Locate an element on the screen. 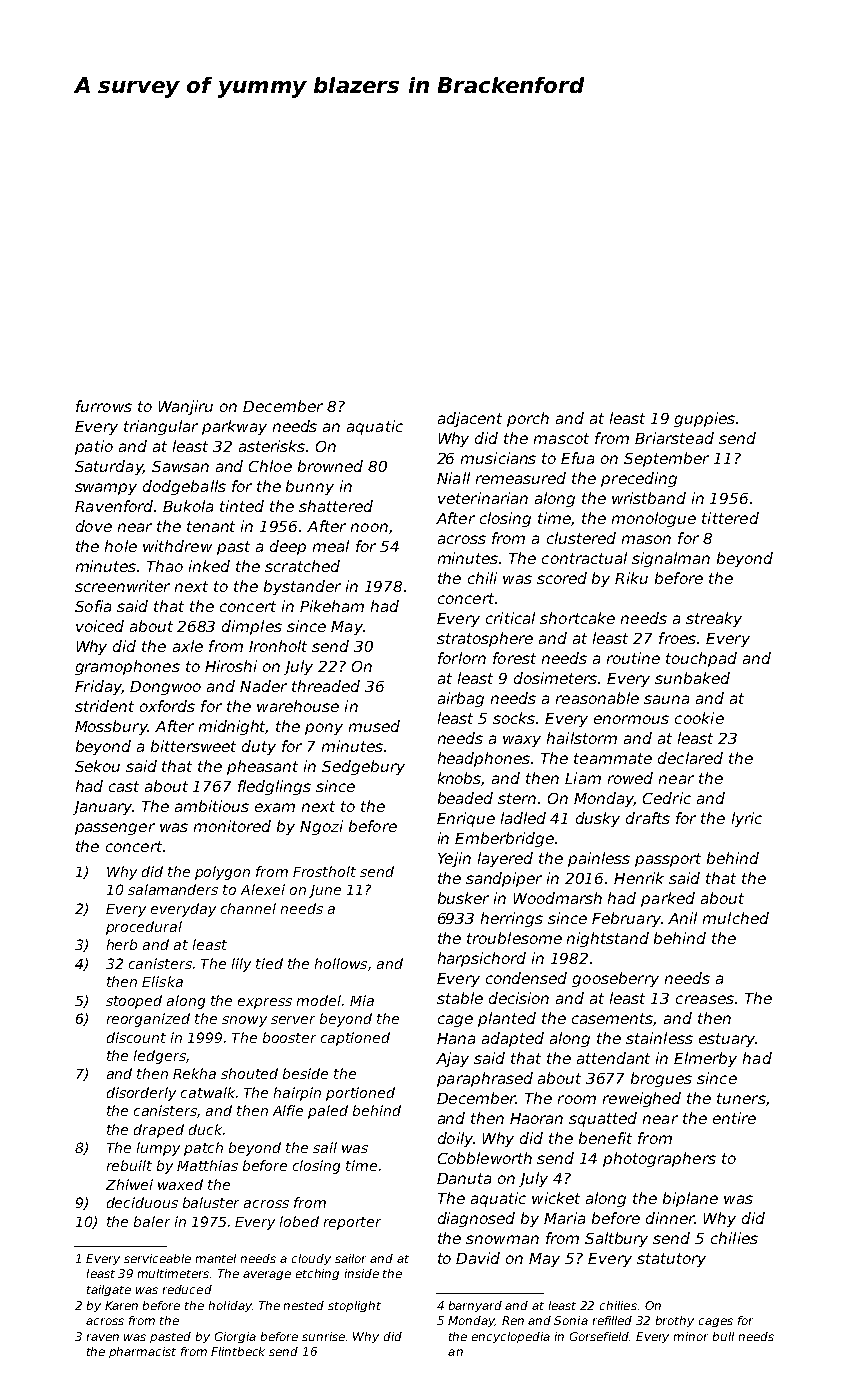 The image size is (849, 1400). wristband is located at coordinates (649, 498).
